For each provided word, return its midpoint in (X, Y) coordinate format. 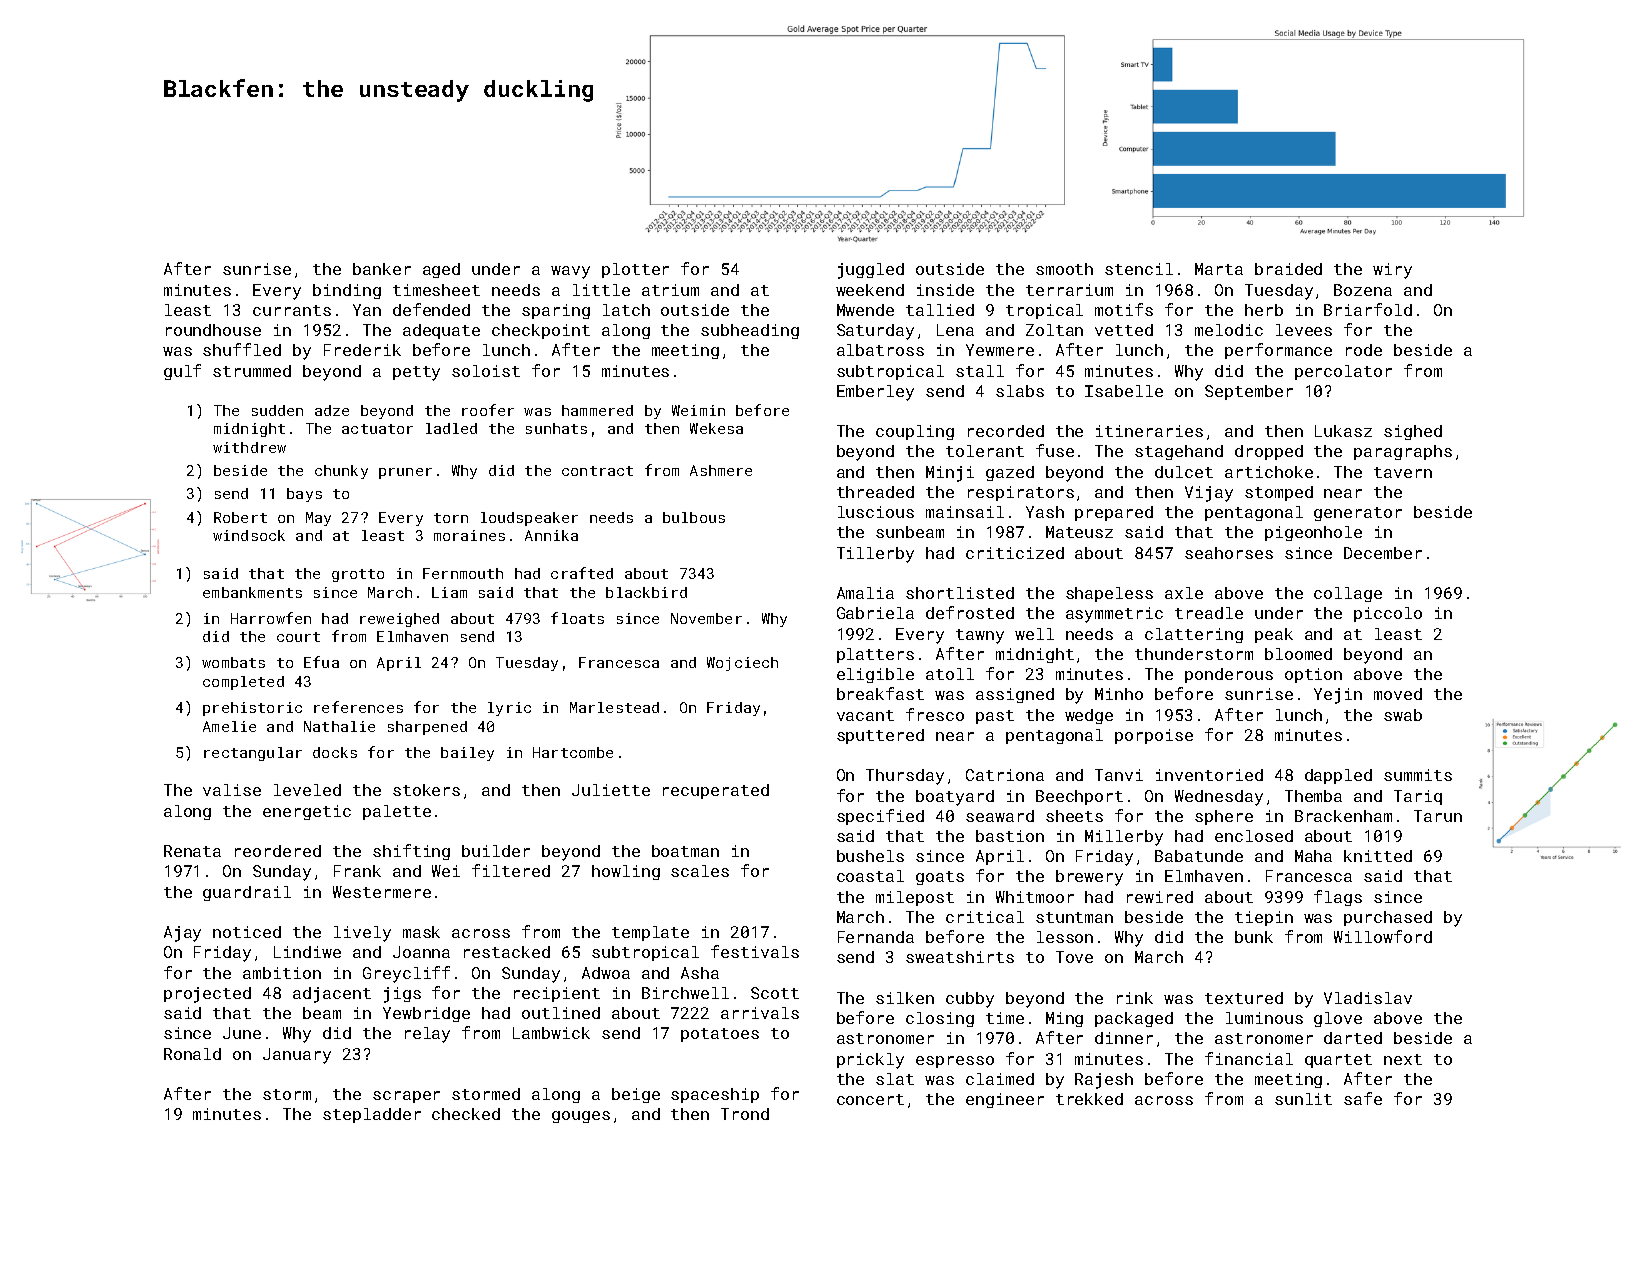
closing (940, 1019)
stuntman (1074, 917)
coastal (870, 876)
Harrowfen (271, 618)
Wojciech (742, 664)
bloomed (1298, 654)
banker (382, 269)
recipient (557, 994)
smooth (1064, 269)
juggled (871, 271)
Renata (192, 851)
